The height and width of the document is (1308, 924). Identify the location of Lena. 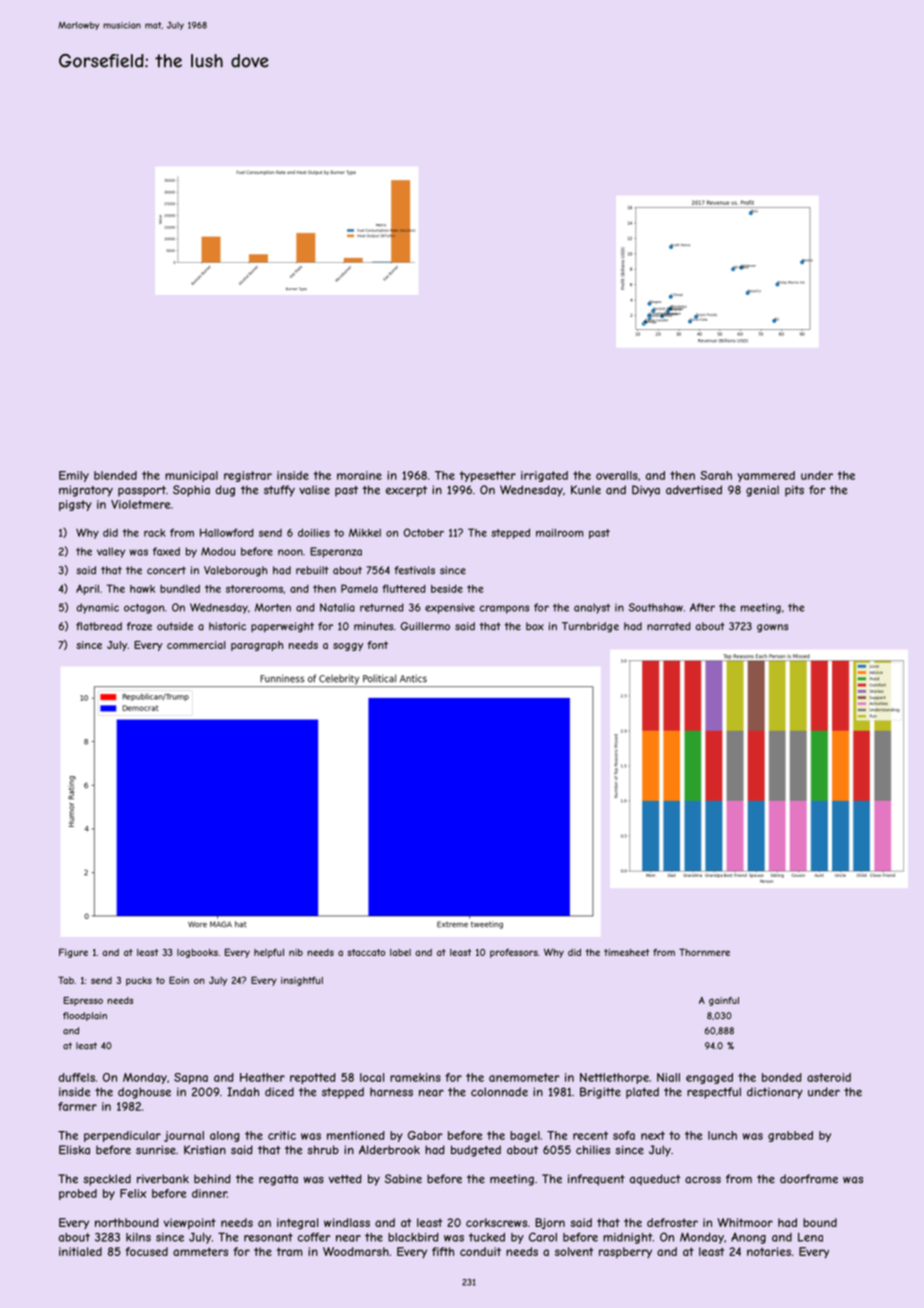
(810, 1237).
